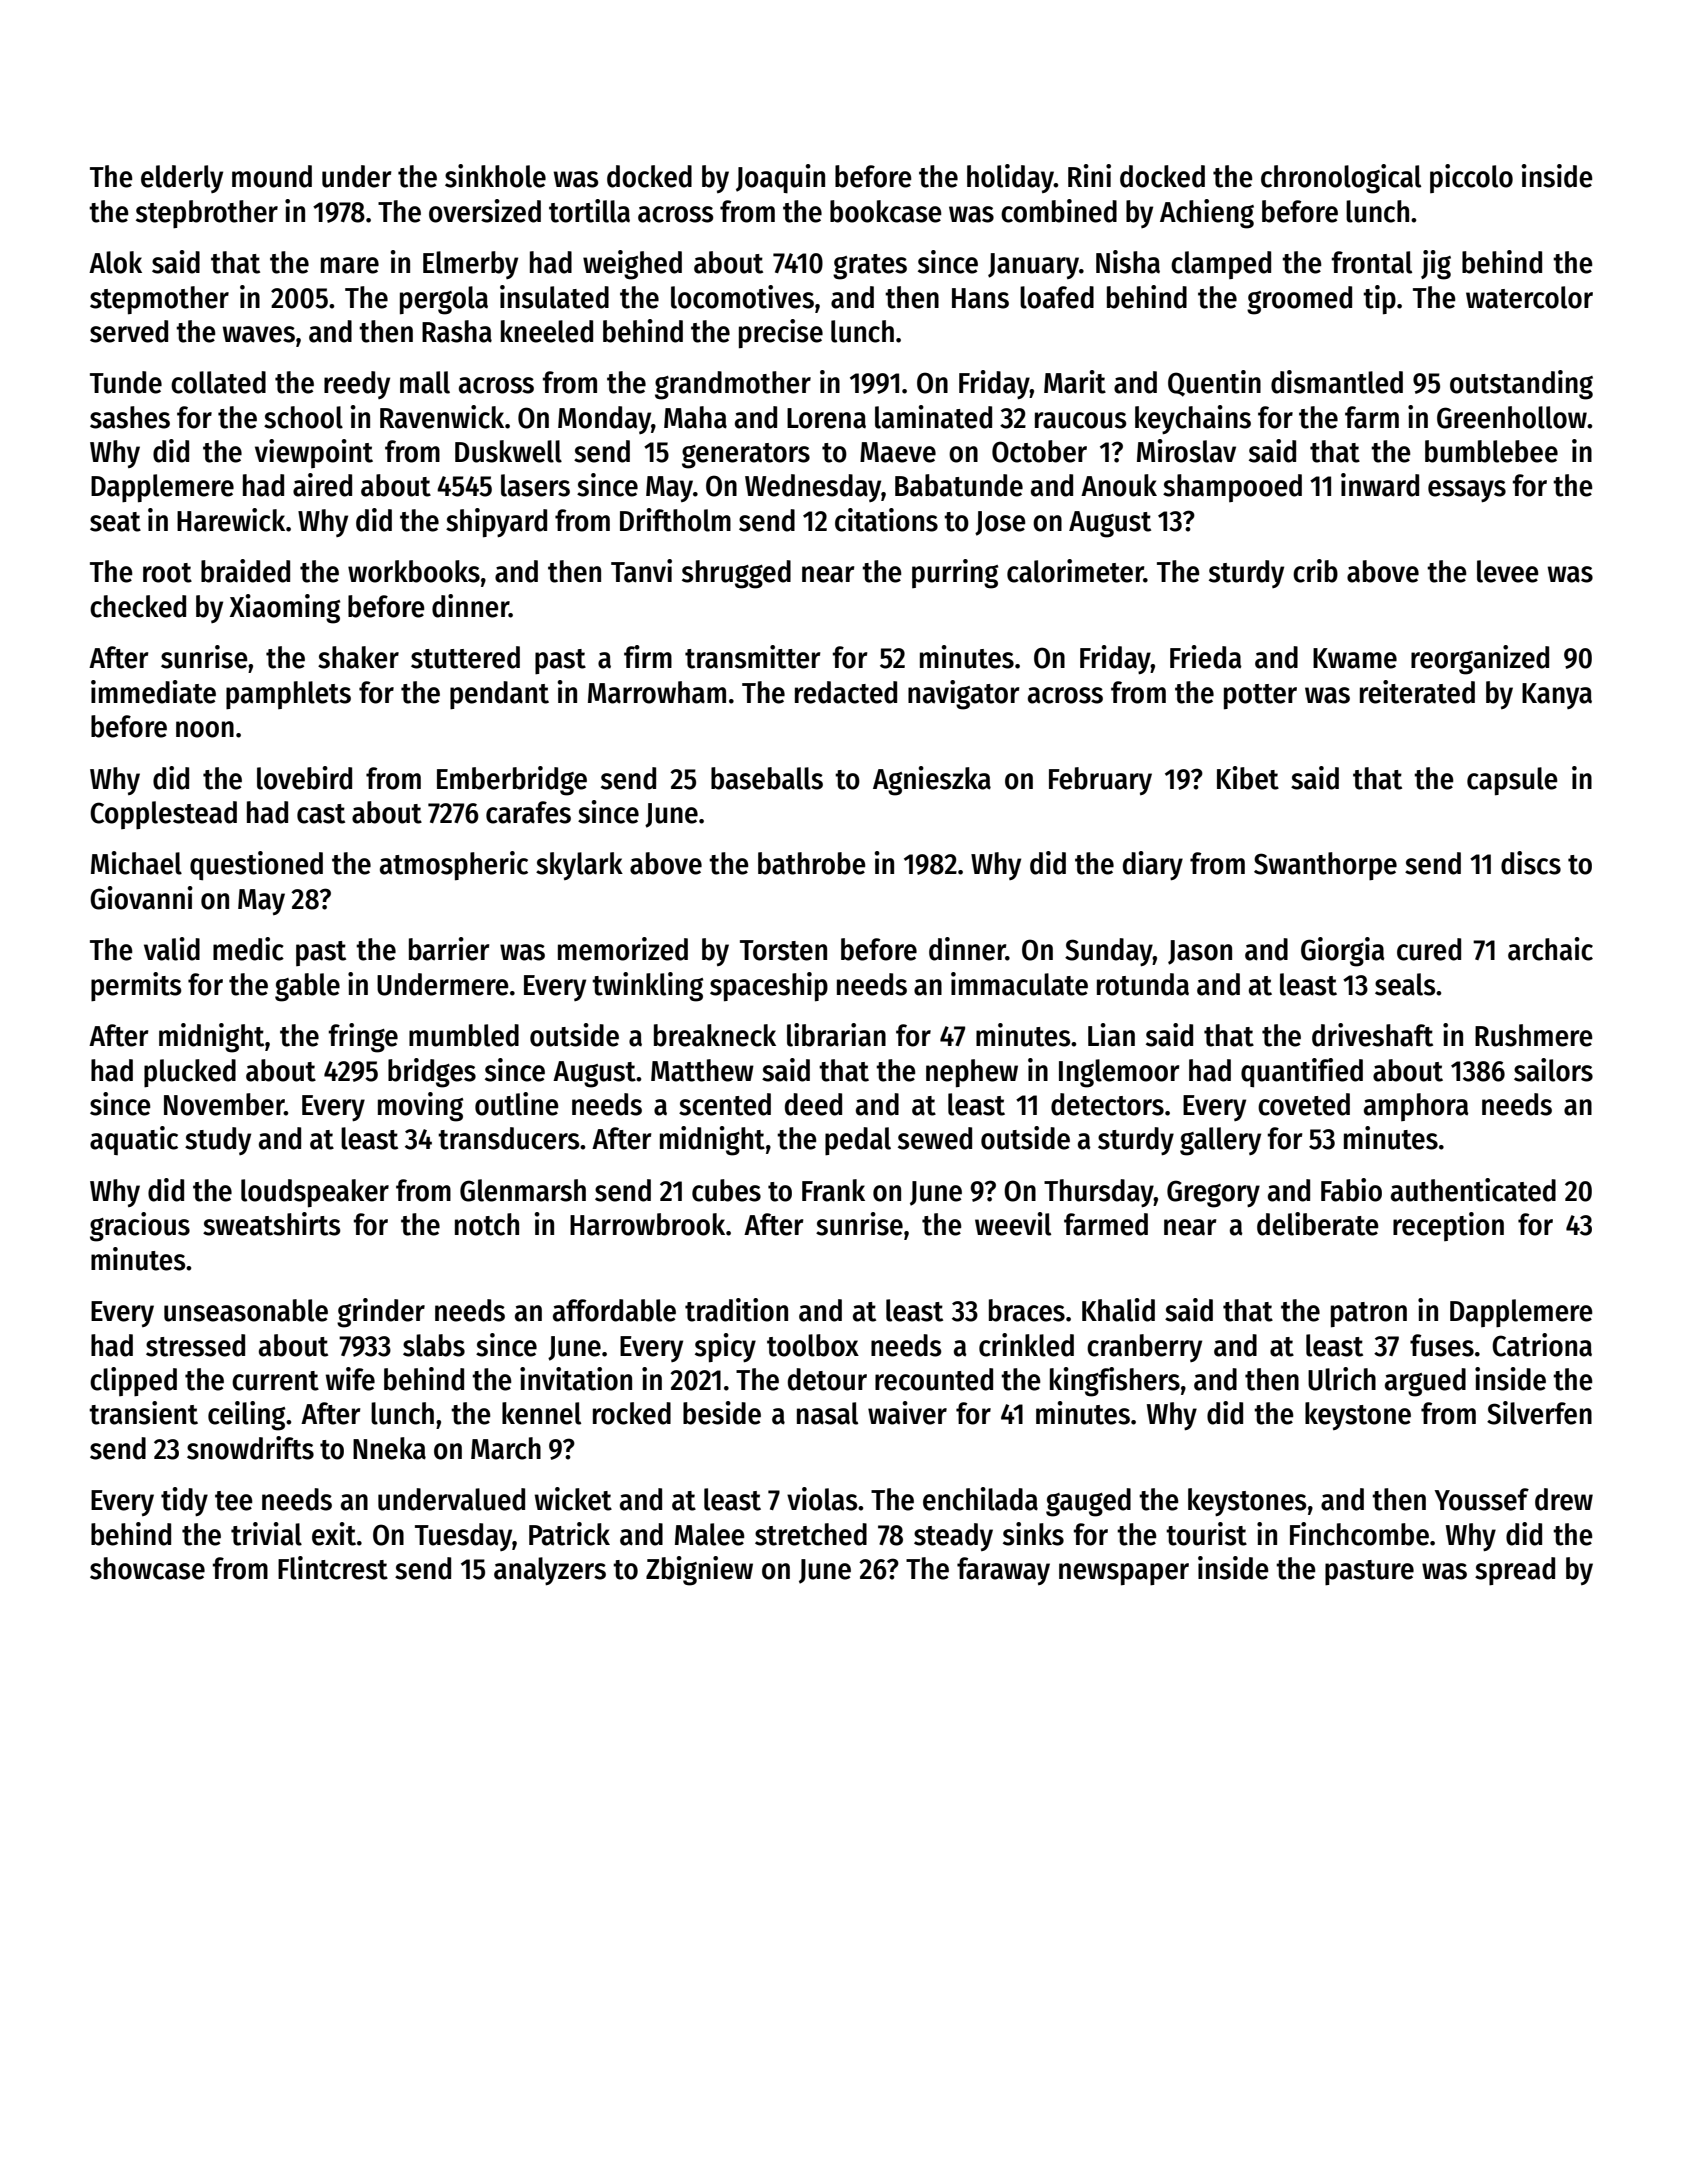  What do you see at coordinates (1315, 571) in the screenshot?
I see `crib` at bounding box center [1315, 571].
